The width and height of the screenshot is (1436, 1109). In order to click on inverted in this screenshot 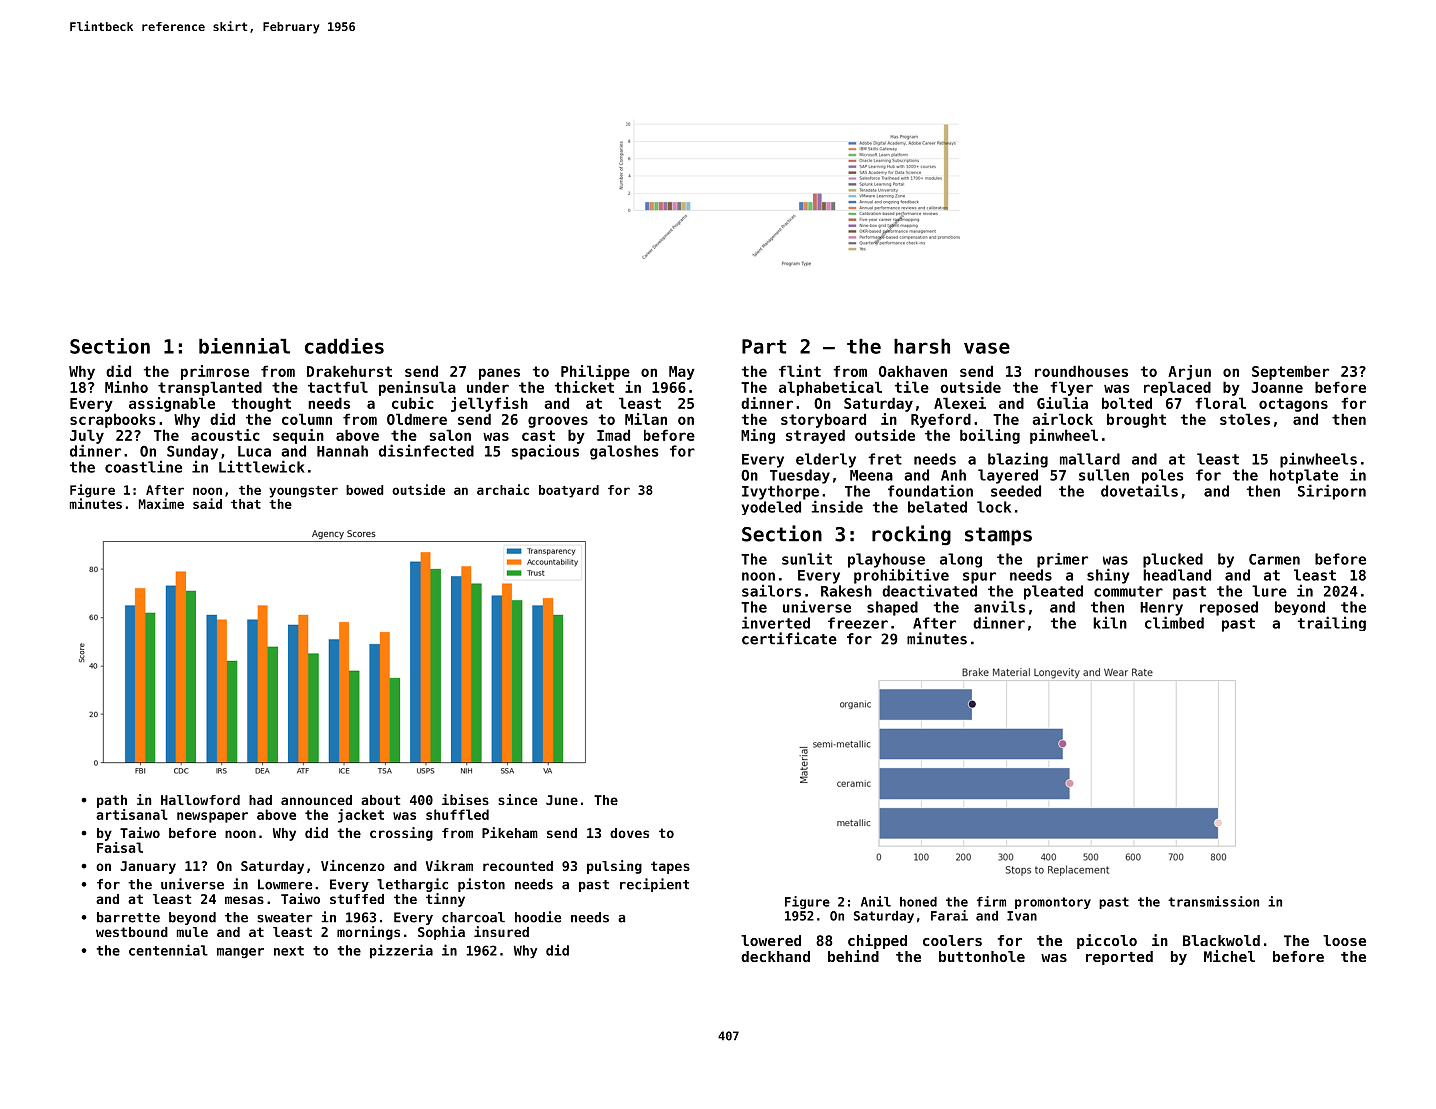, I will do `click(776, 622)`.
